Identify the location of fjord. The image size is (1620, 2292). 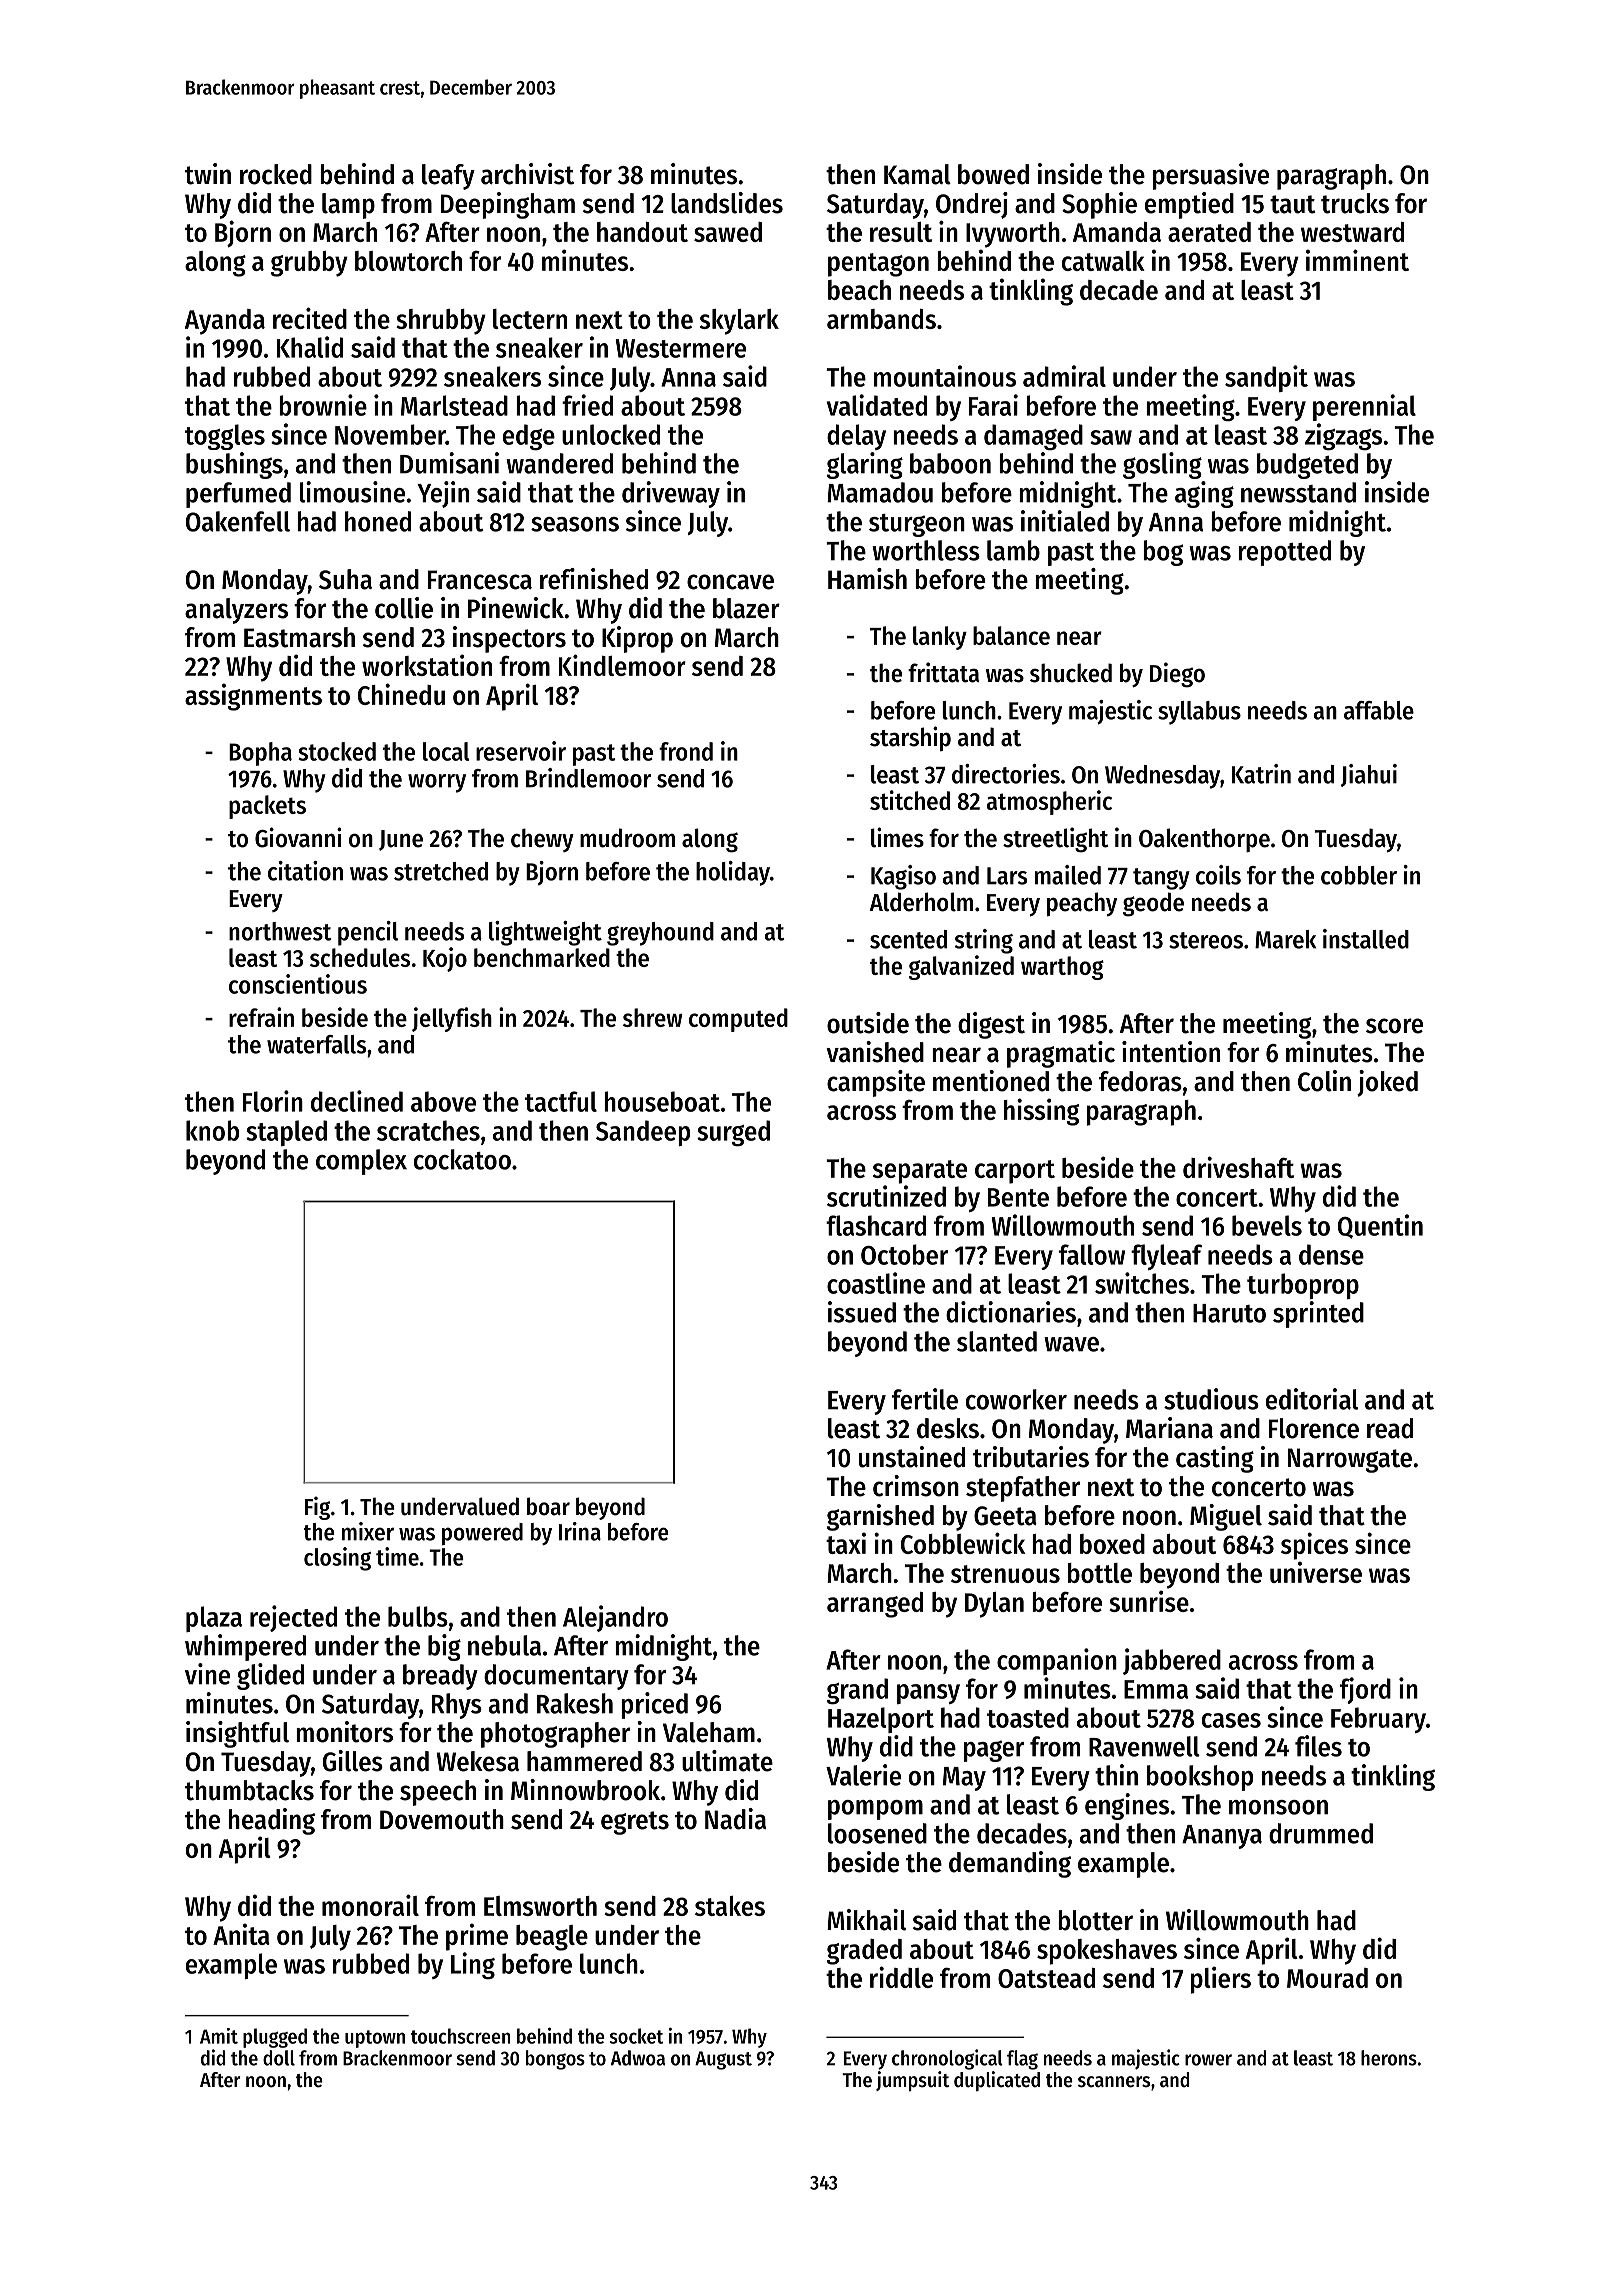
(1365, 1690).
